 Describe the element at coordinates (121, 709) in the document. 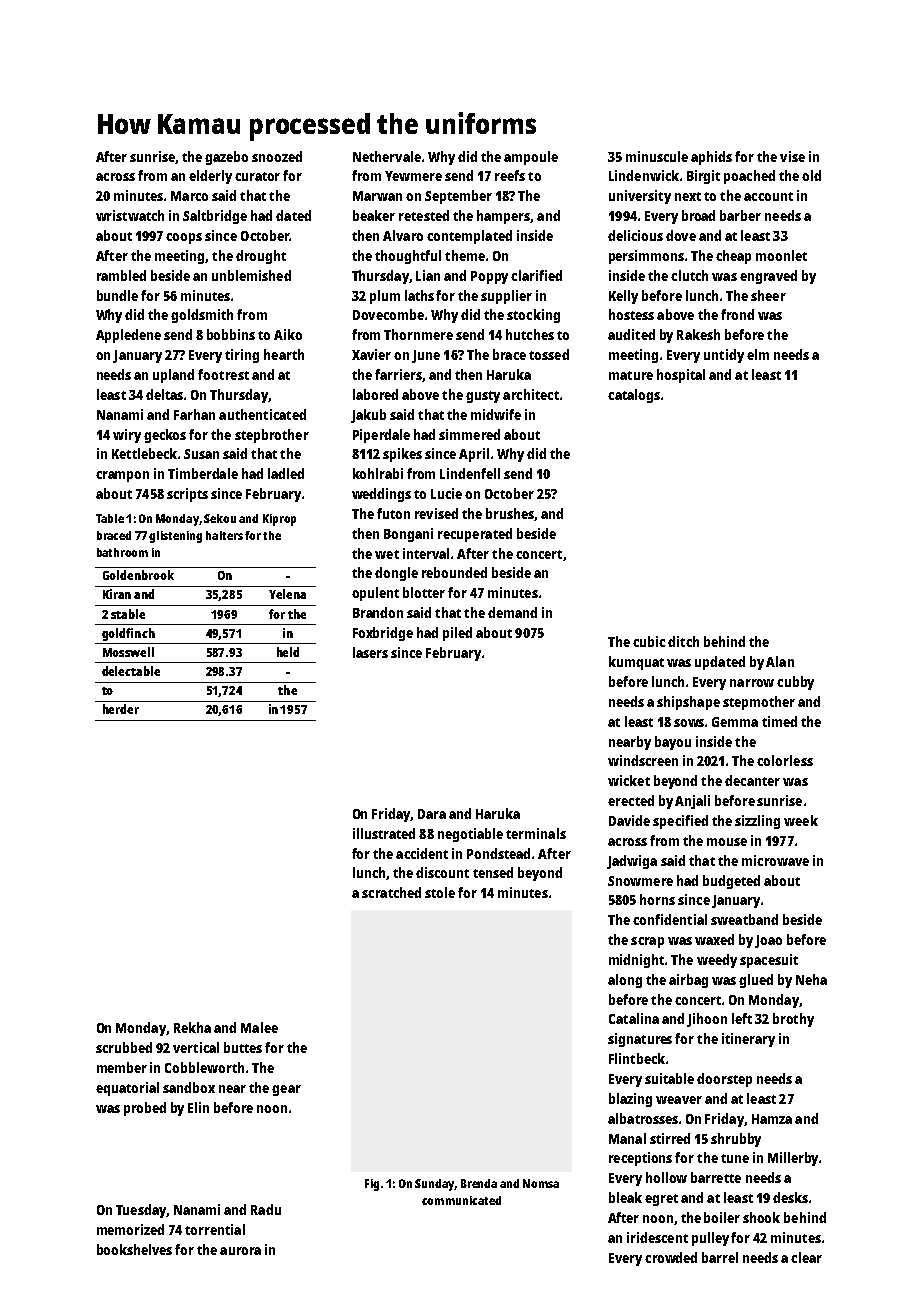

I see `herder` at that location.
